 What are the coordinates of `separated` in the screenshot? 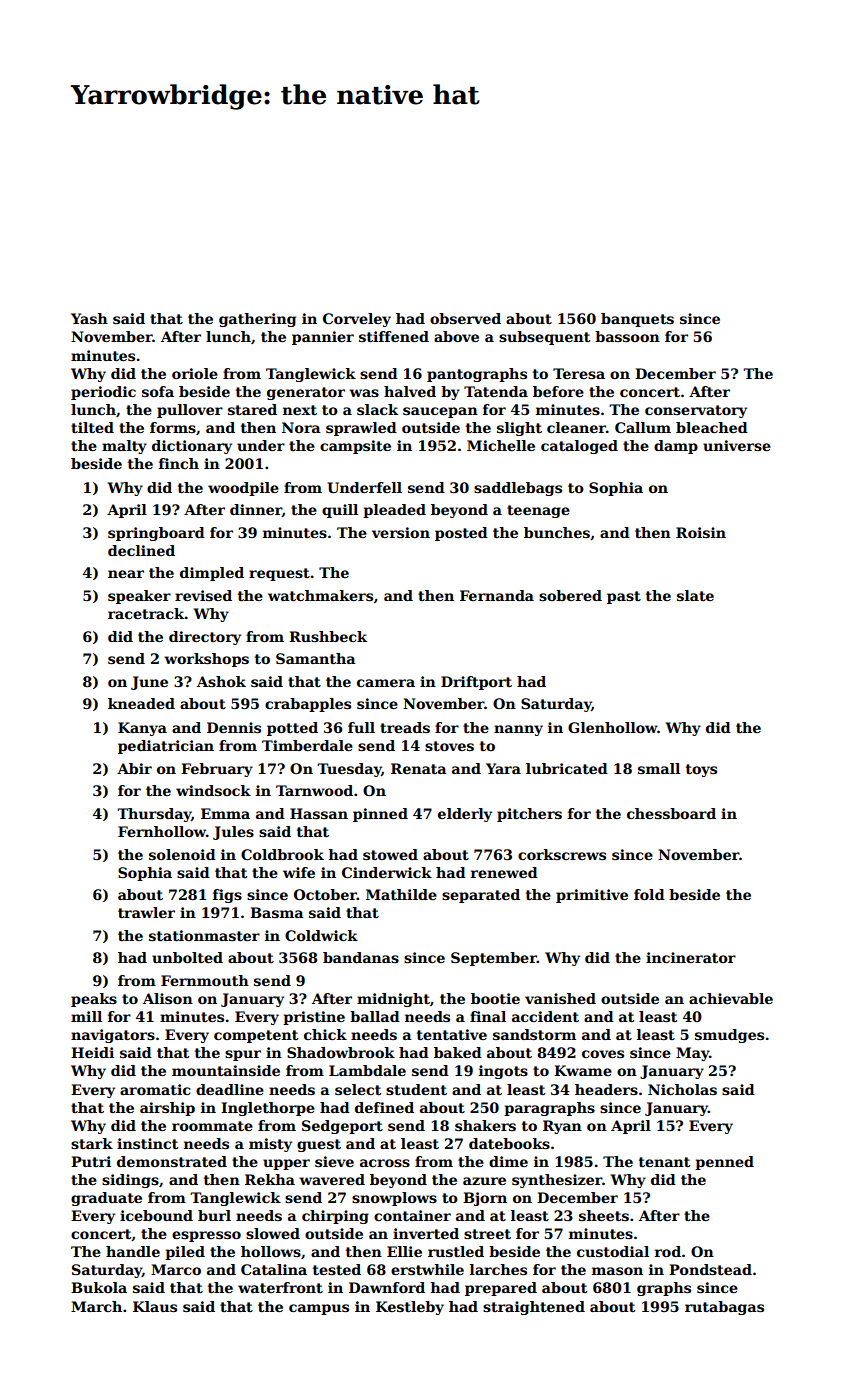 It's located at (481, 896).
